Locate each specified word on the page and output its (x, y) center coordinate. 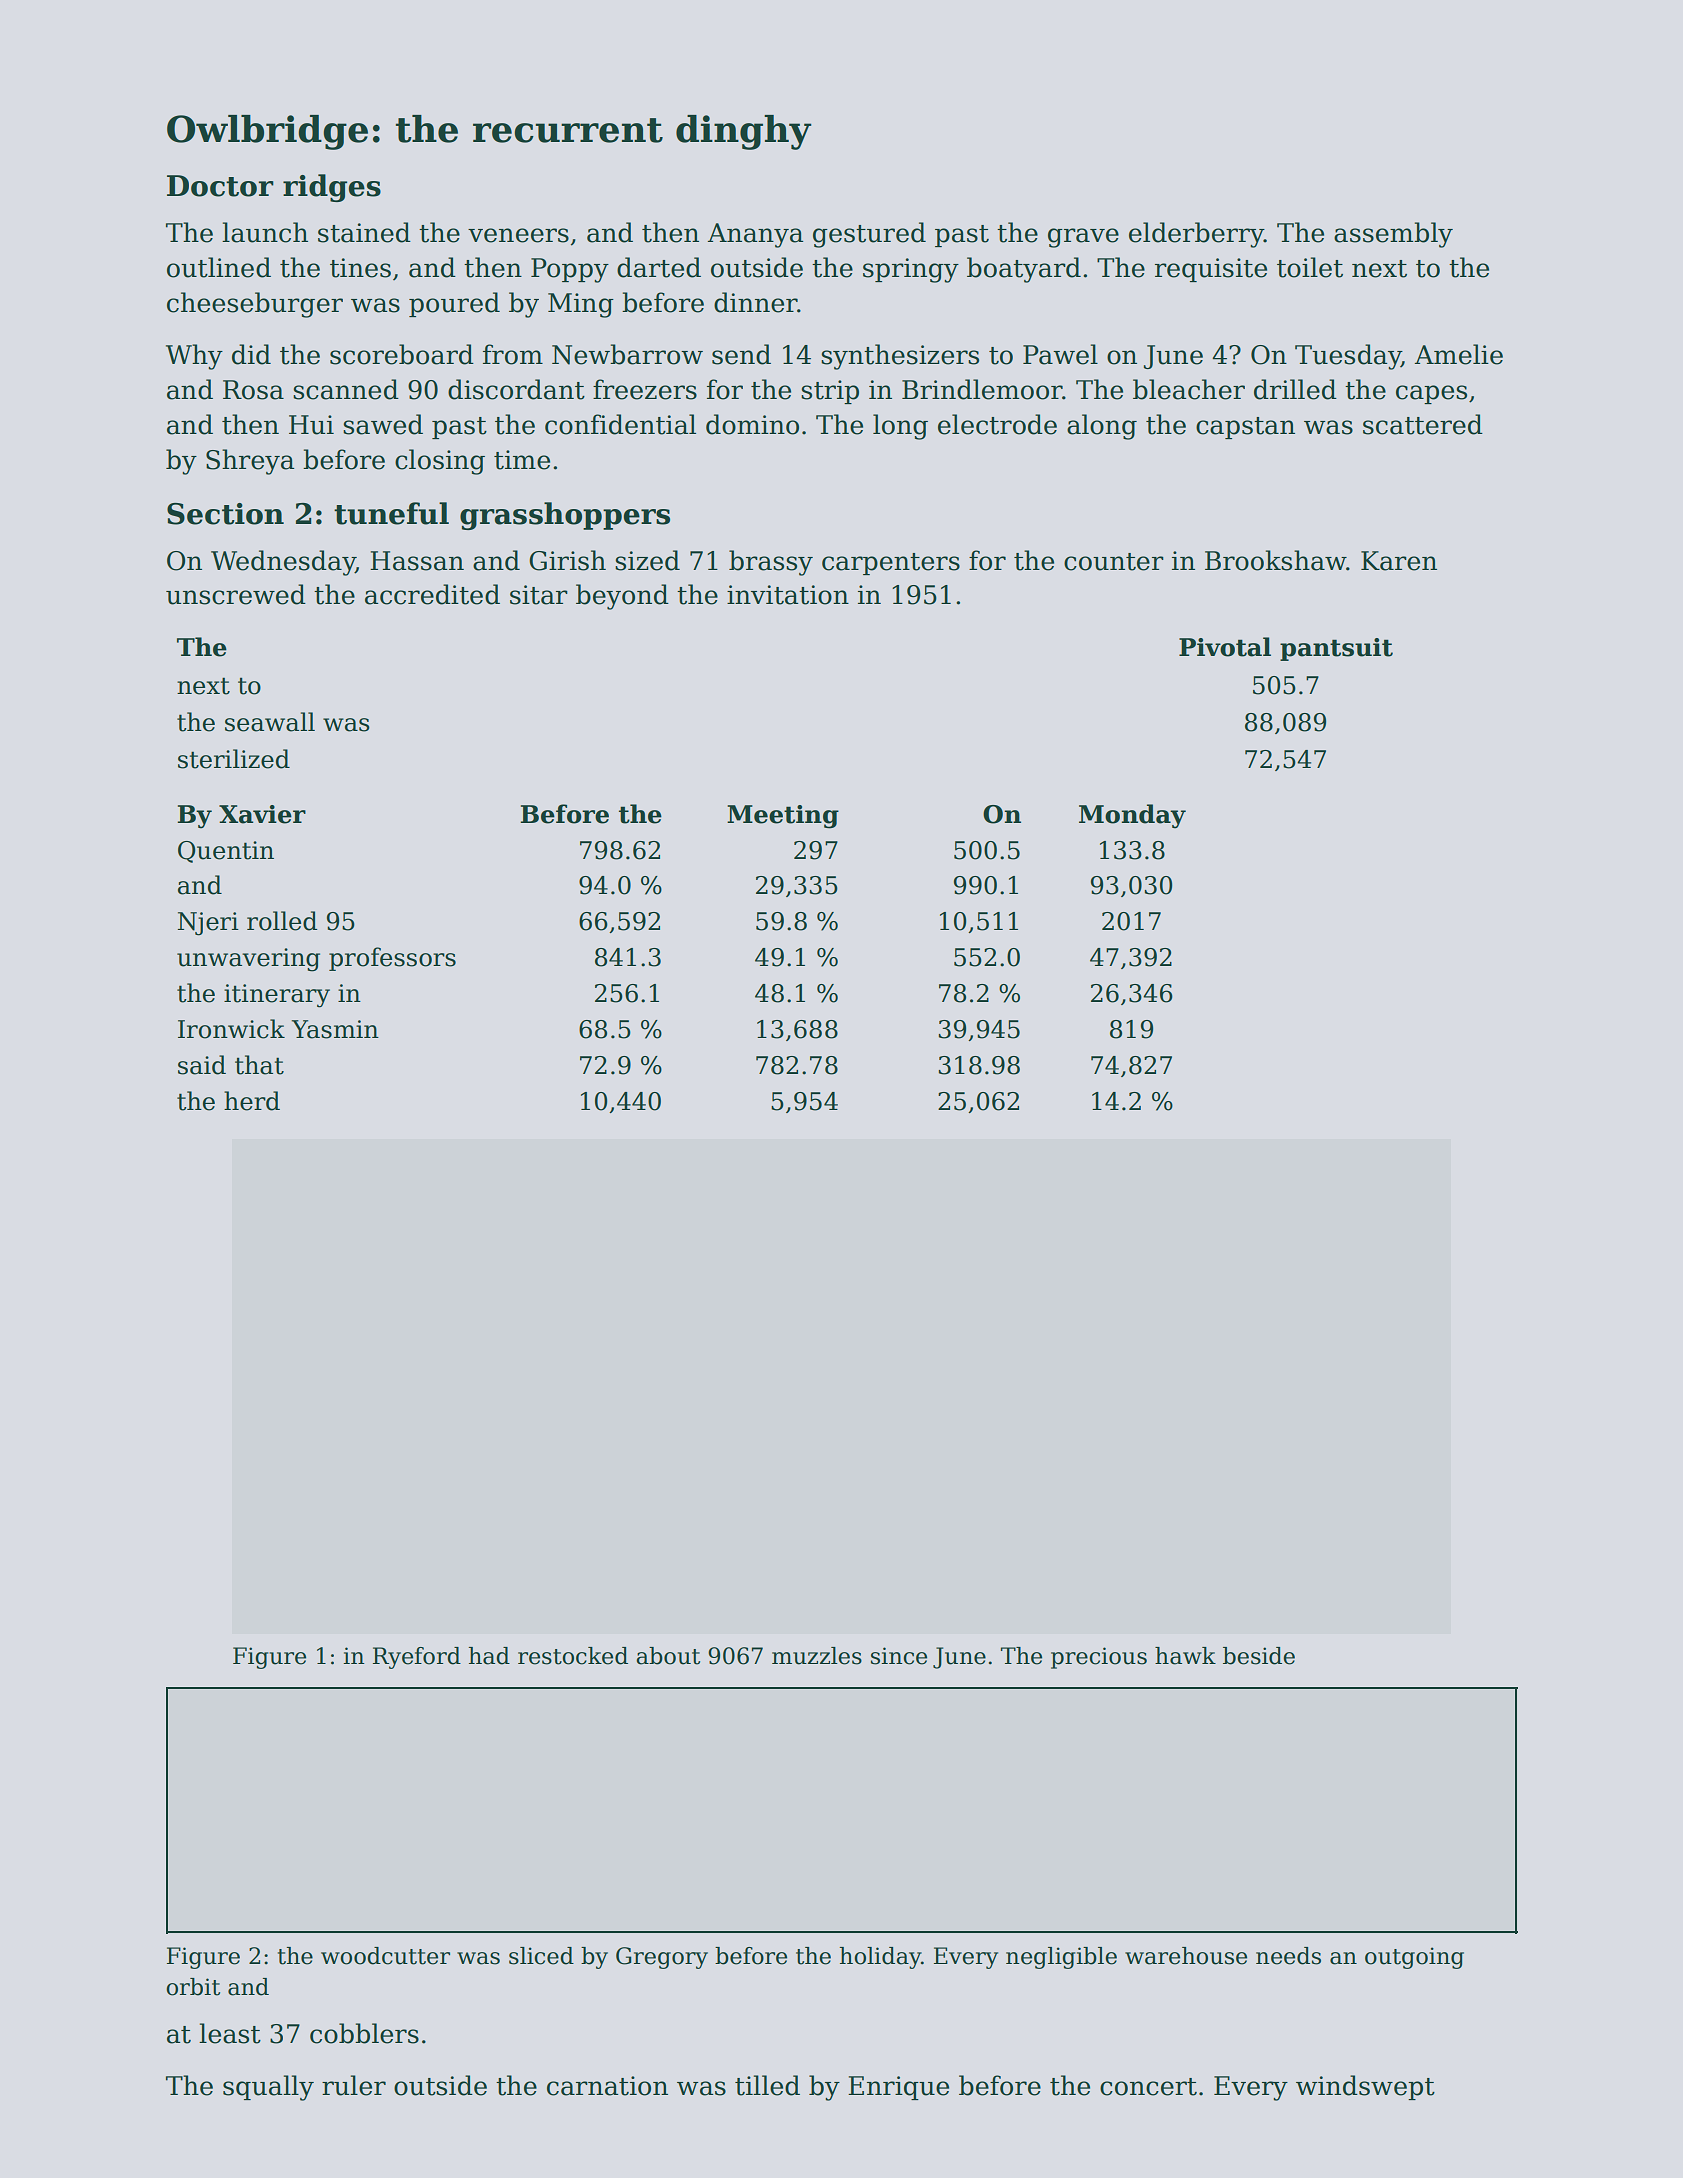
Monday (1132, 816)
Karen (1399, 561)
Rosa (253, 390)
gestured (869, 235)
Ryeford (417, 1658)
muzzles (817, 1656)
